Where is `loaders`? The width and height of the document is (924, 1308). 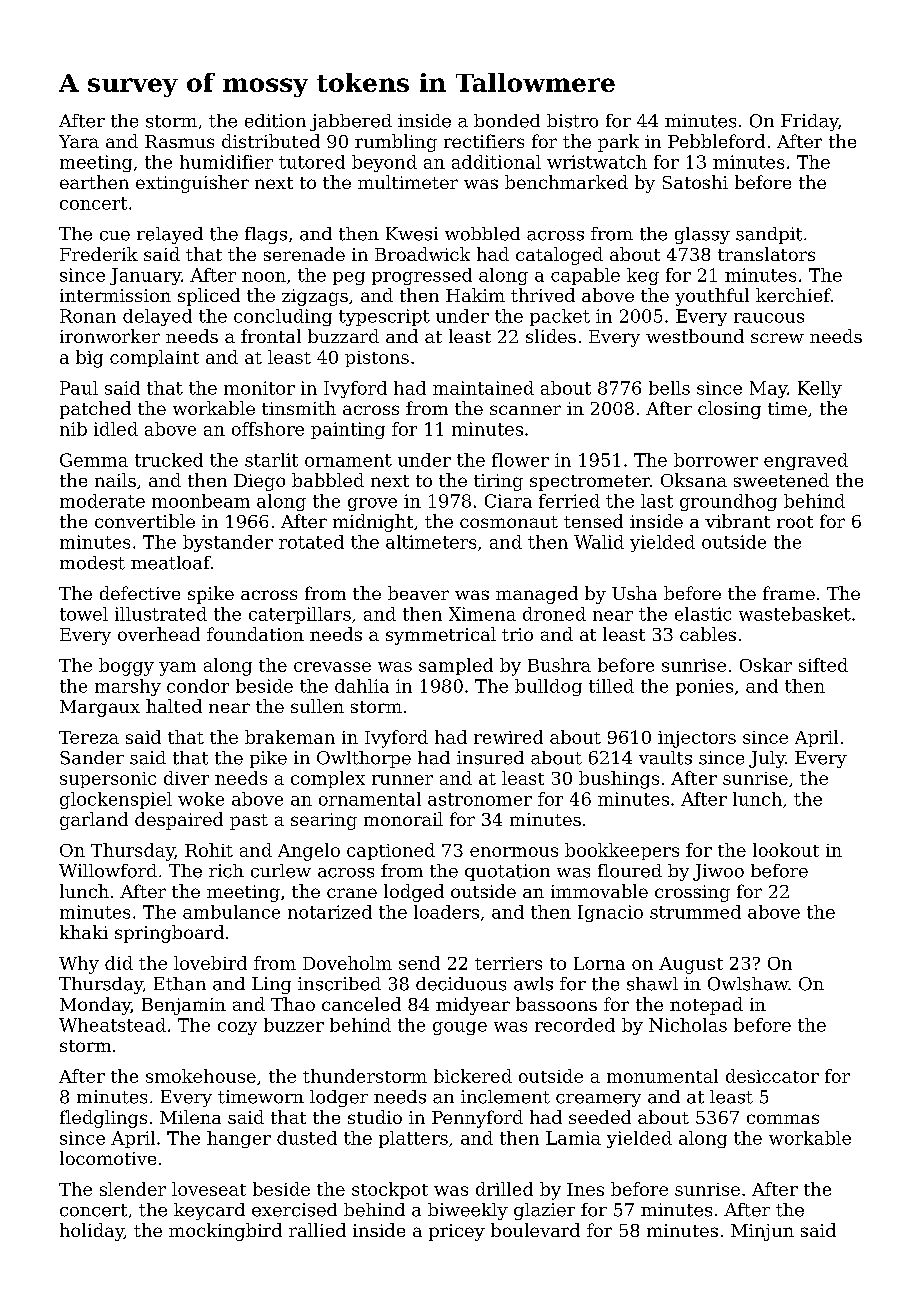 loaders is located at coordinates (446, 912).
